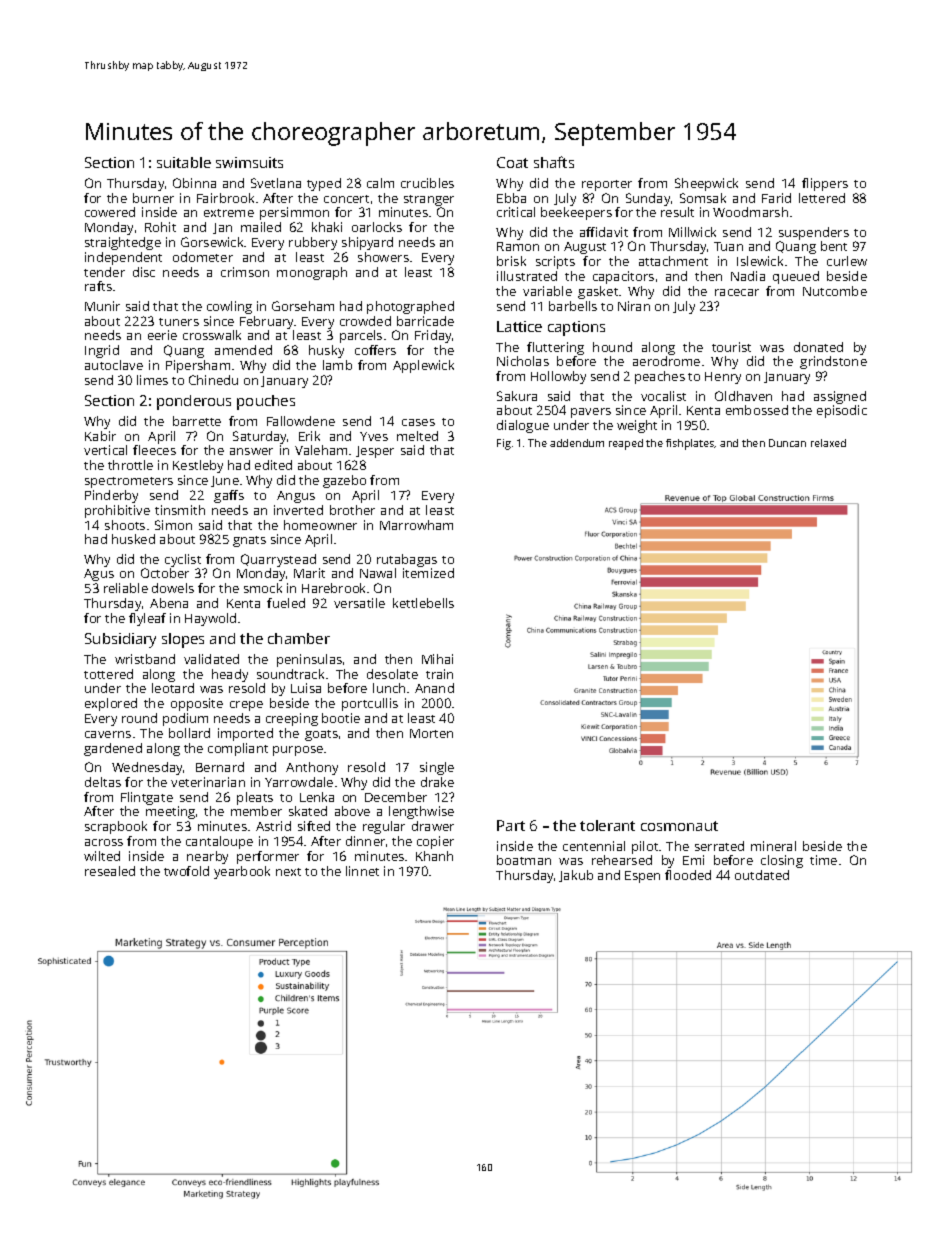 The image size is (952, 1233). What do you see at coordinates (362, 871) in the document?
I see `linnet` at bounding box center [362, 871].
